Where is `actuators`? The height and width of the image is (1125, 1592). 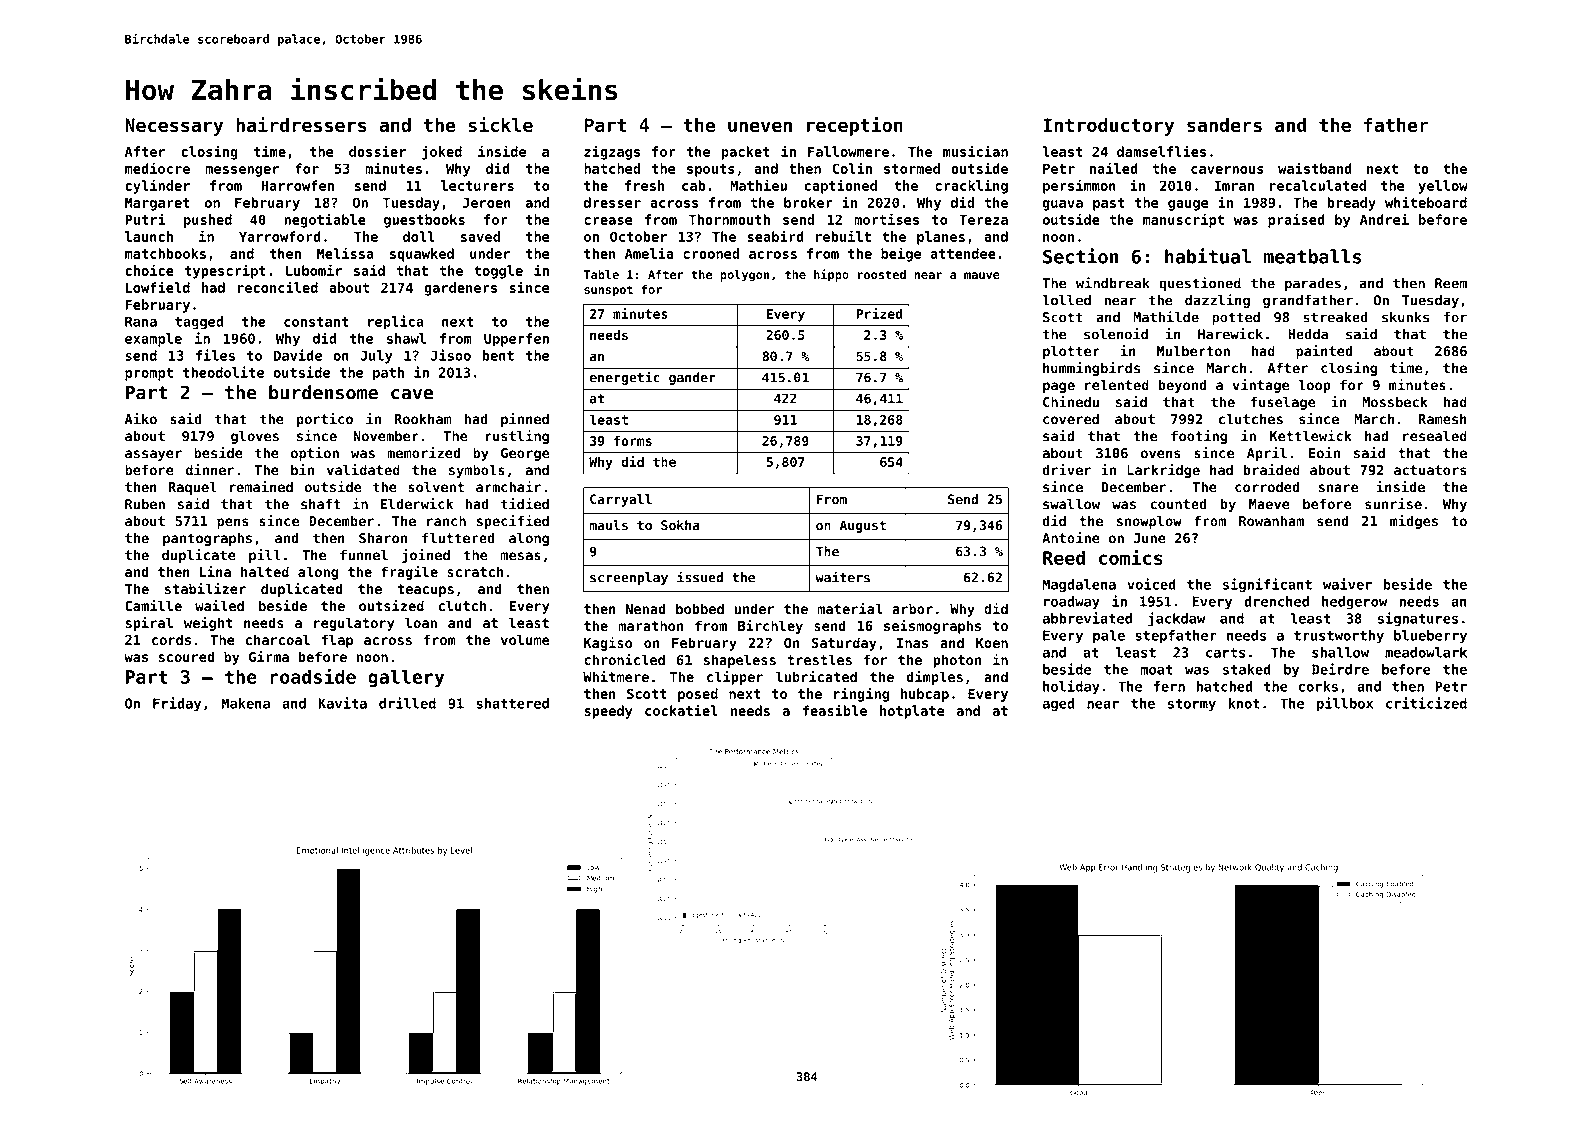
actuators is located at coordinates (1430, 470).
